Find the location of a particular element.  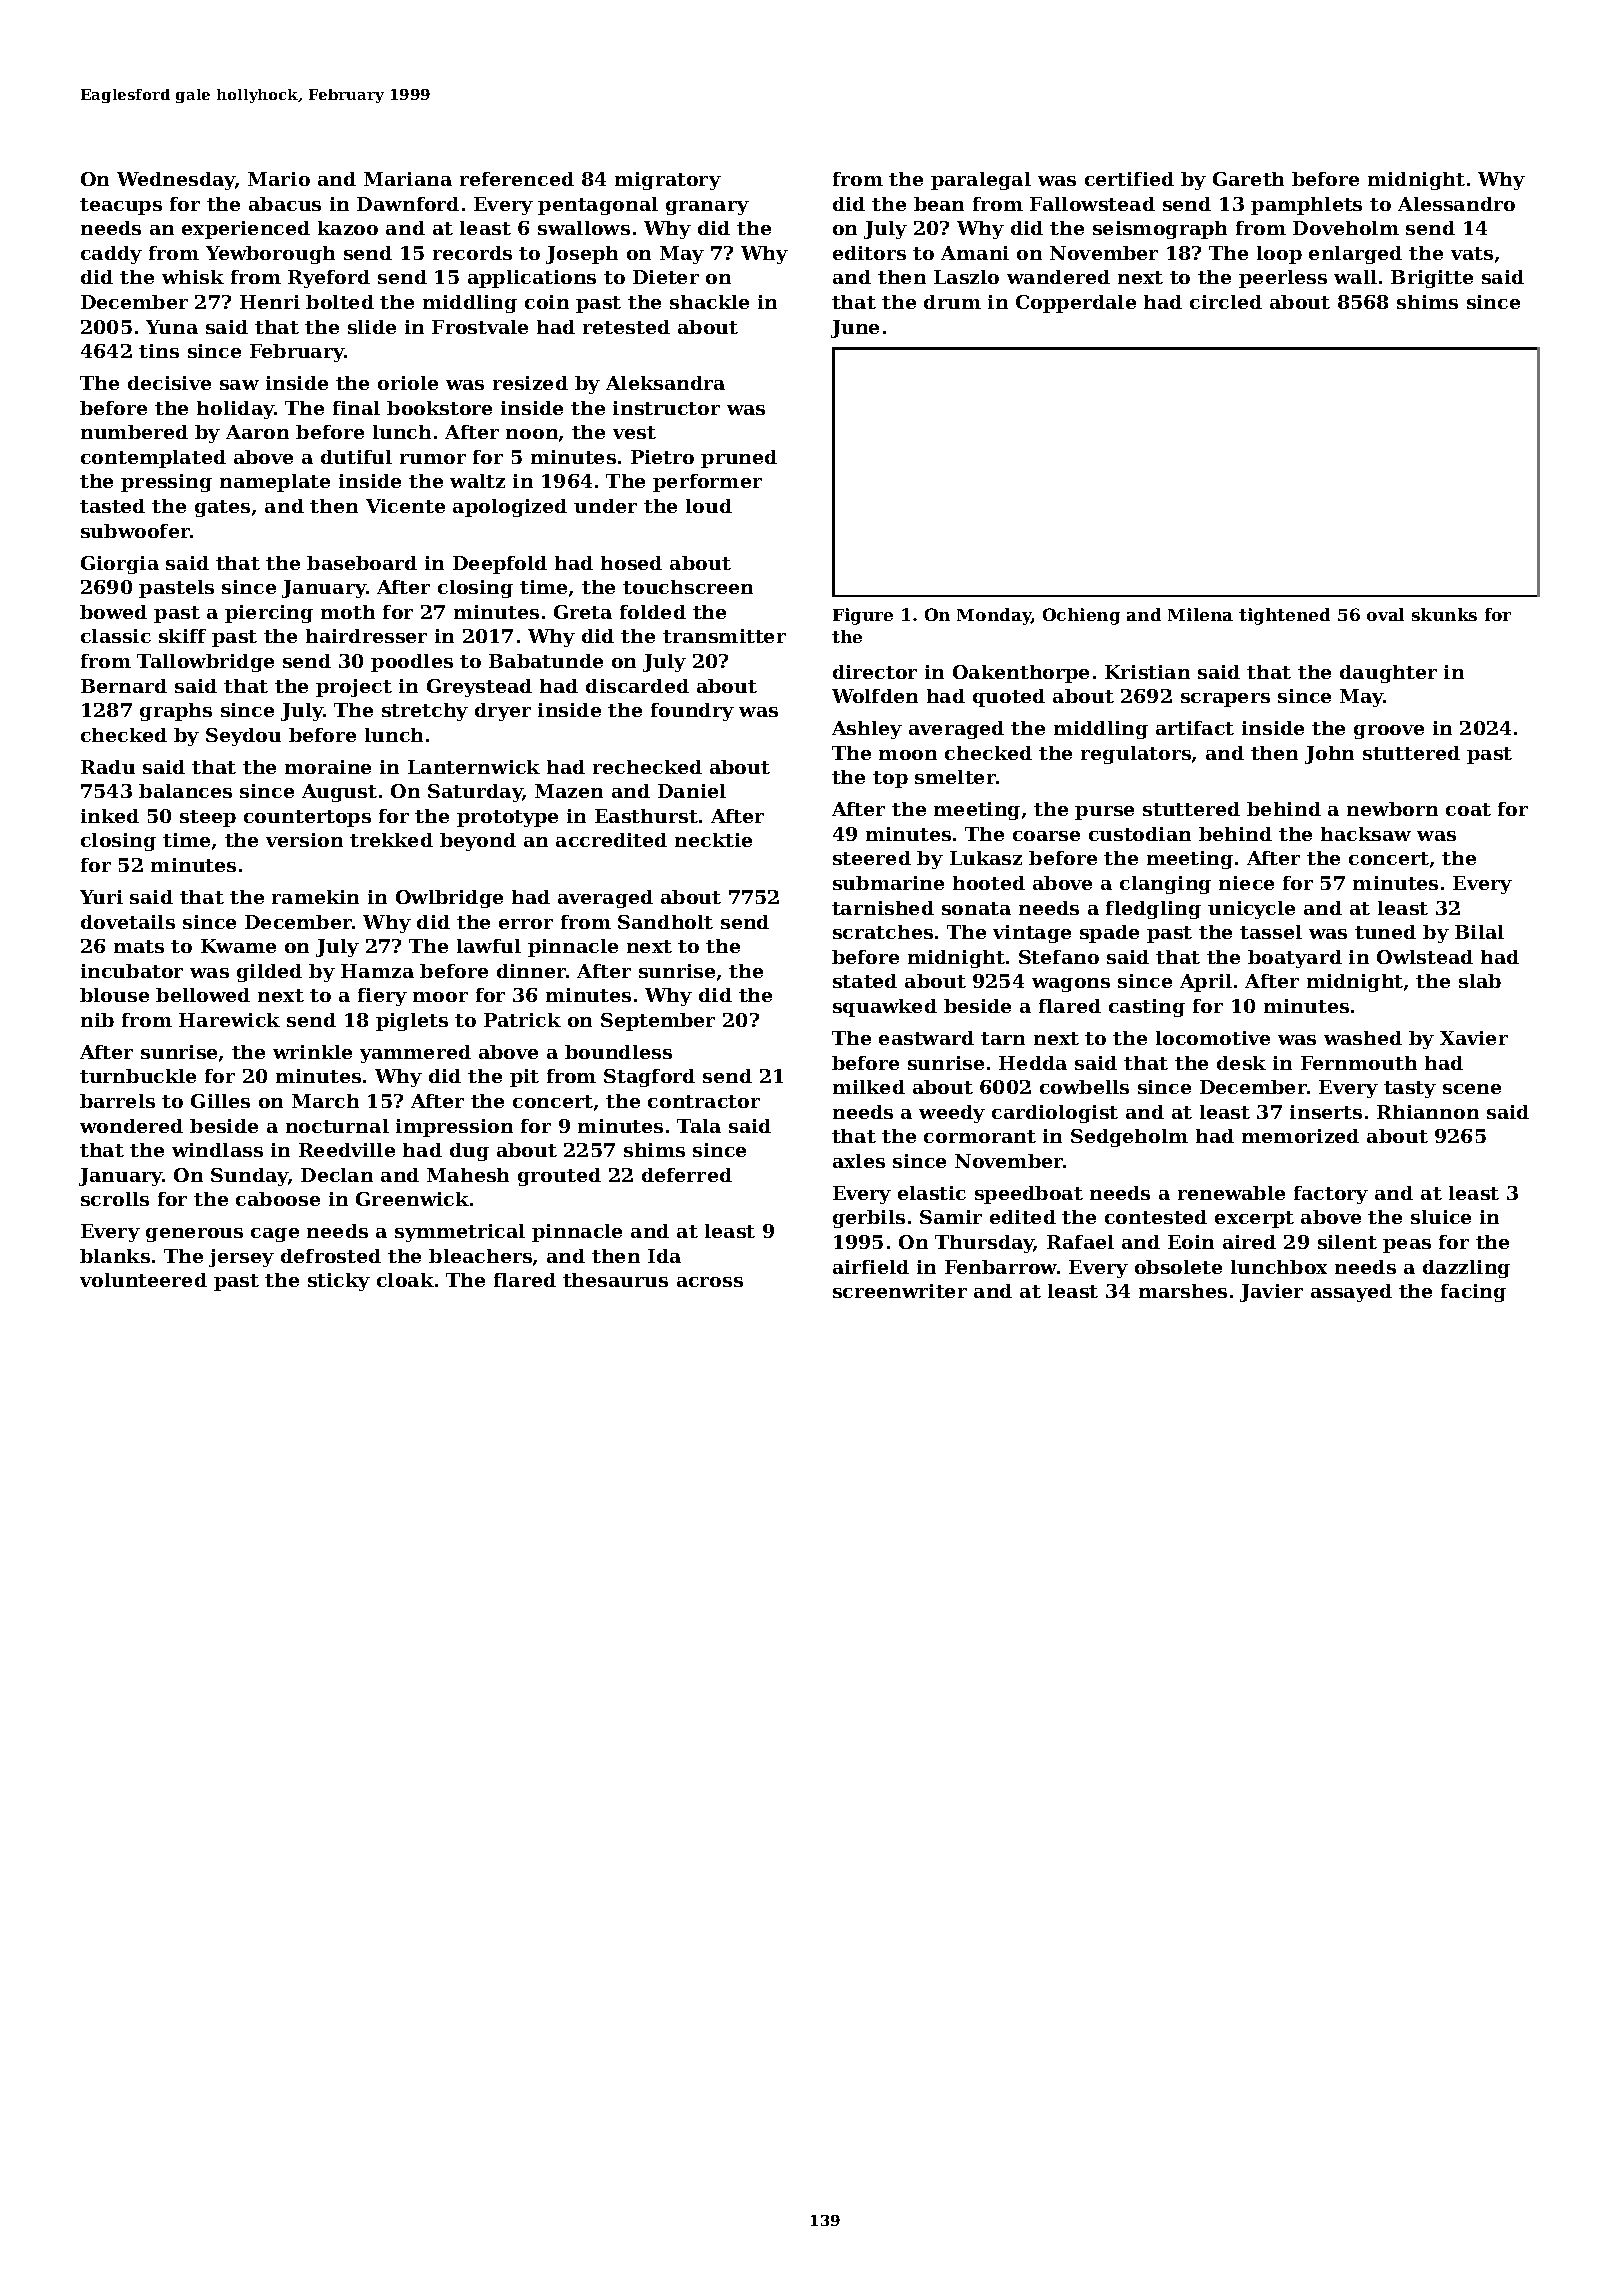

Xavier is located at coordinates (1474, 1038).
